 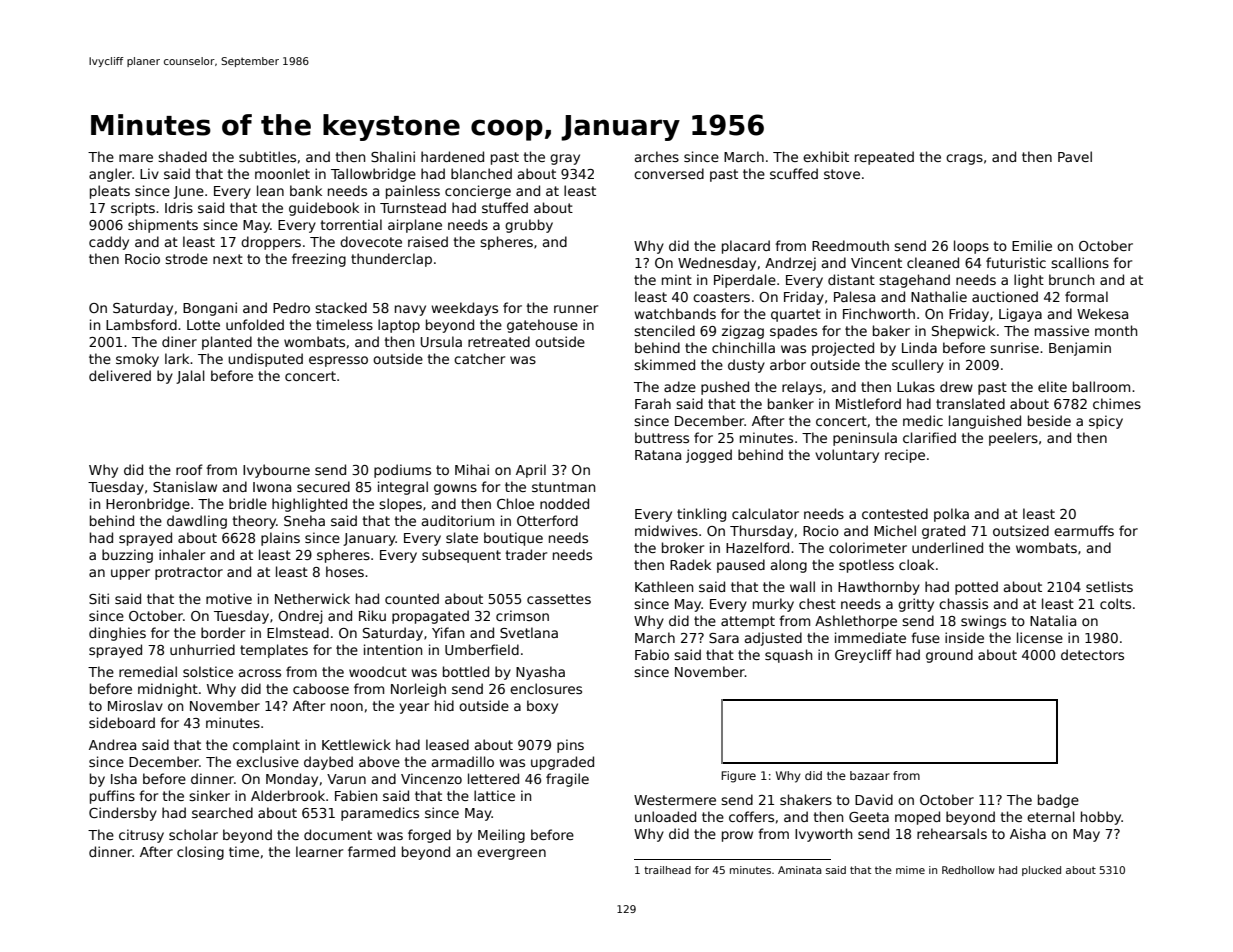 What do you see at coordinates (929, 437) in the screenshot?
I see `clarified` at bounding box center [929, 437].
